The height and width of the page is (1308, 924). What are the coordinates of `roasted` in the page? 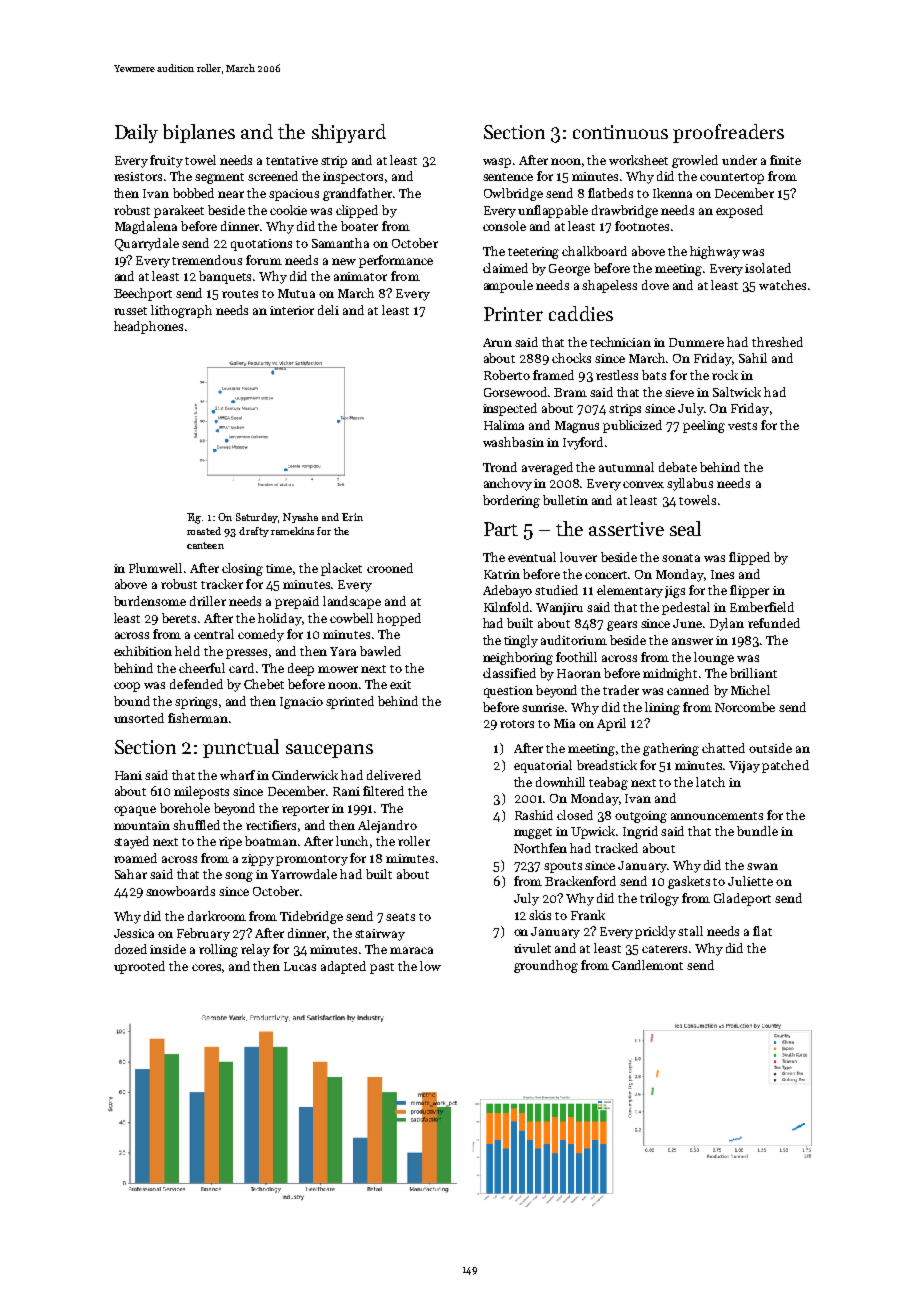 It's located at (204, 531).
